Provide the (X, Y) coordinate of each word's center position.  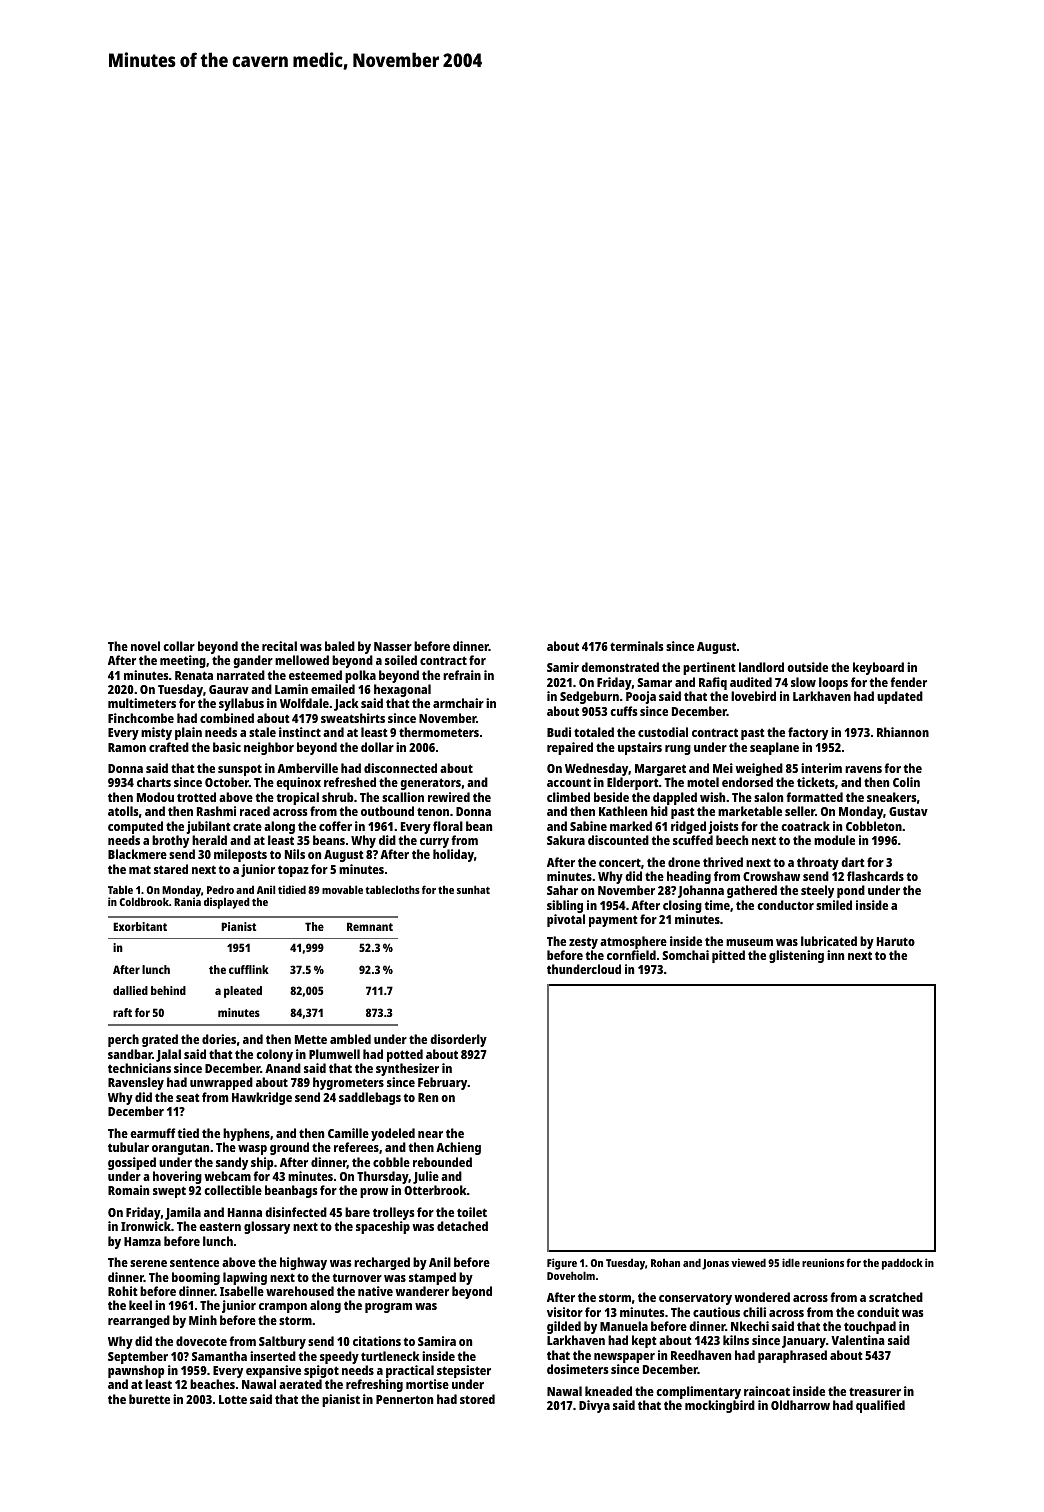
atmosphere (633, 942)
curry (434, 843)
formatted (814, 797)
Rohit (123, 1291)
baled (340, 646)
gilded (564, 1327)
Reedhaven (701, 1355)
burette (149, 1399)
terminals (636, 646)
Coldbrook (144, 901)
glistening (796, 956)
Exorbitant (140, 926)
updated (900, 697)
